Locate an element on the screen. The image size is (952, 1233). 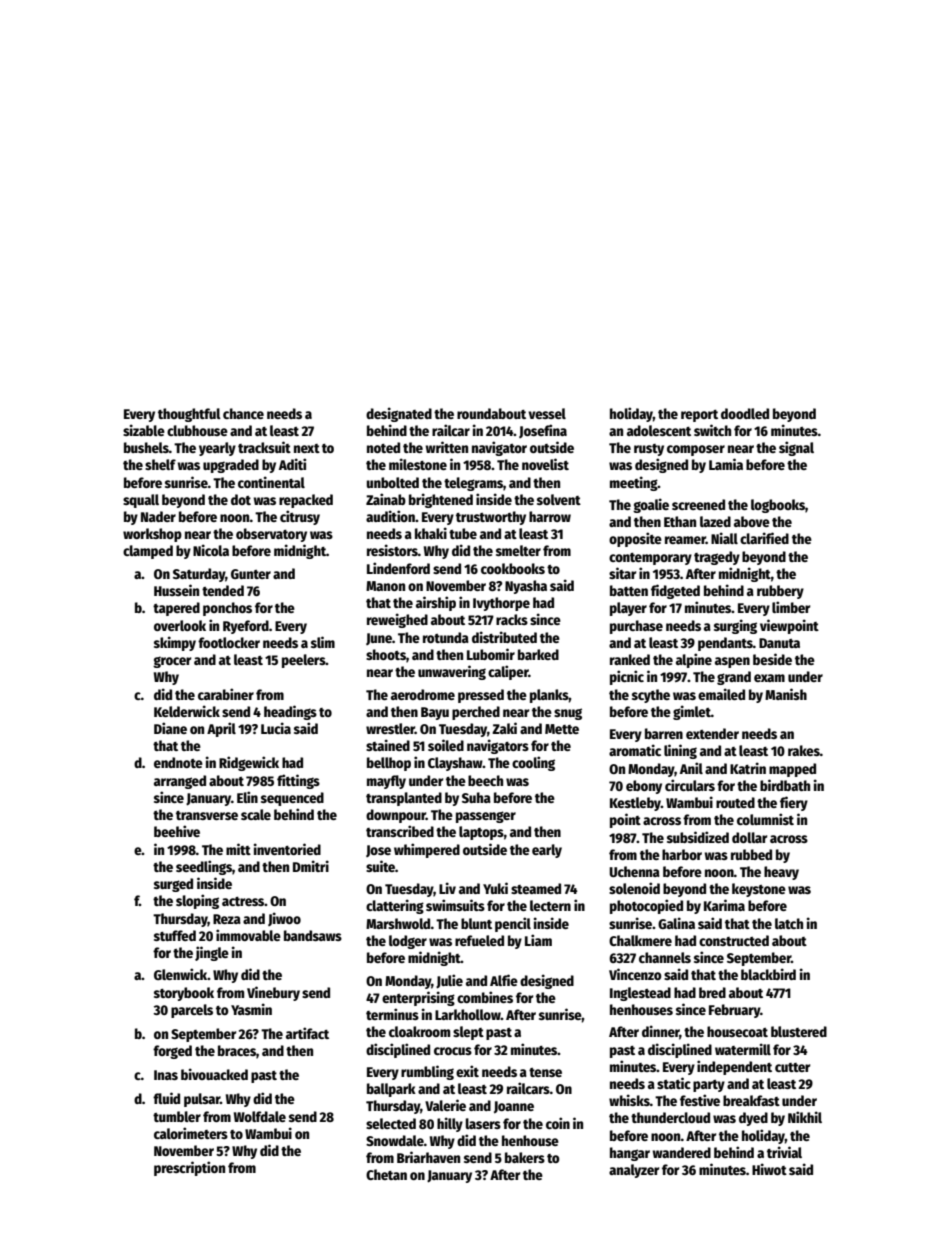
chance is located at coordinates (243, 413).
